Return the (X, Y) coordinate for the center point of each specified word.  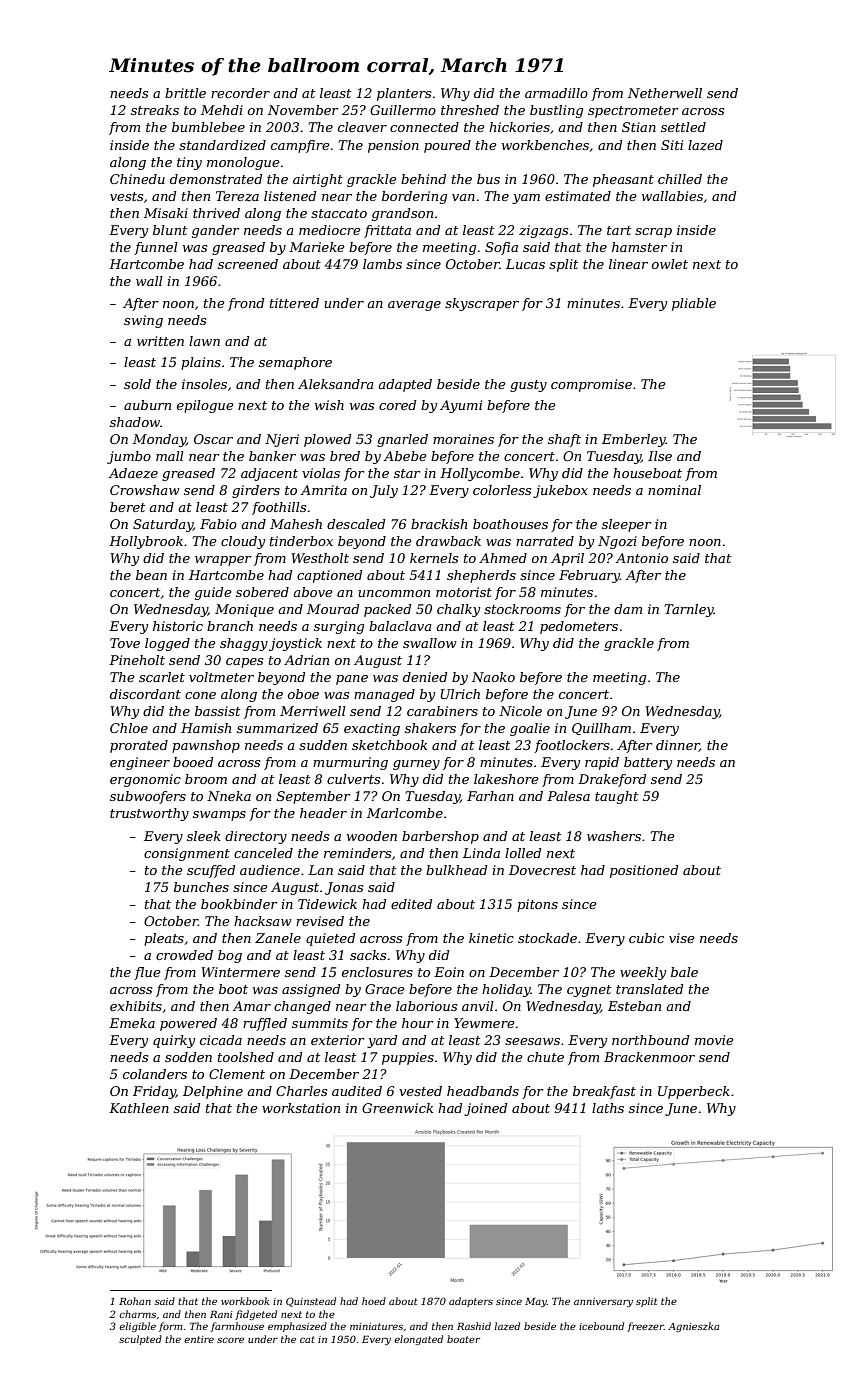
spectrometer (633, 112)
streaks (155, 110)
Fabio (218, 524)
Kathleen (139, 1108)
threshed (470, 110)
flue (147, 973)
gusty (528, 386)
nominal (674, 490)
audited (357, 1091)
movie (714, 1040)
